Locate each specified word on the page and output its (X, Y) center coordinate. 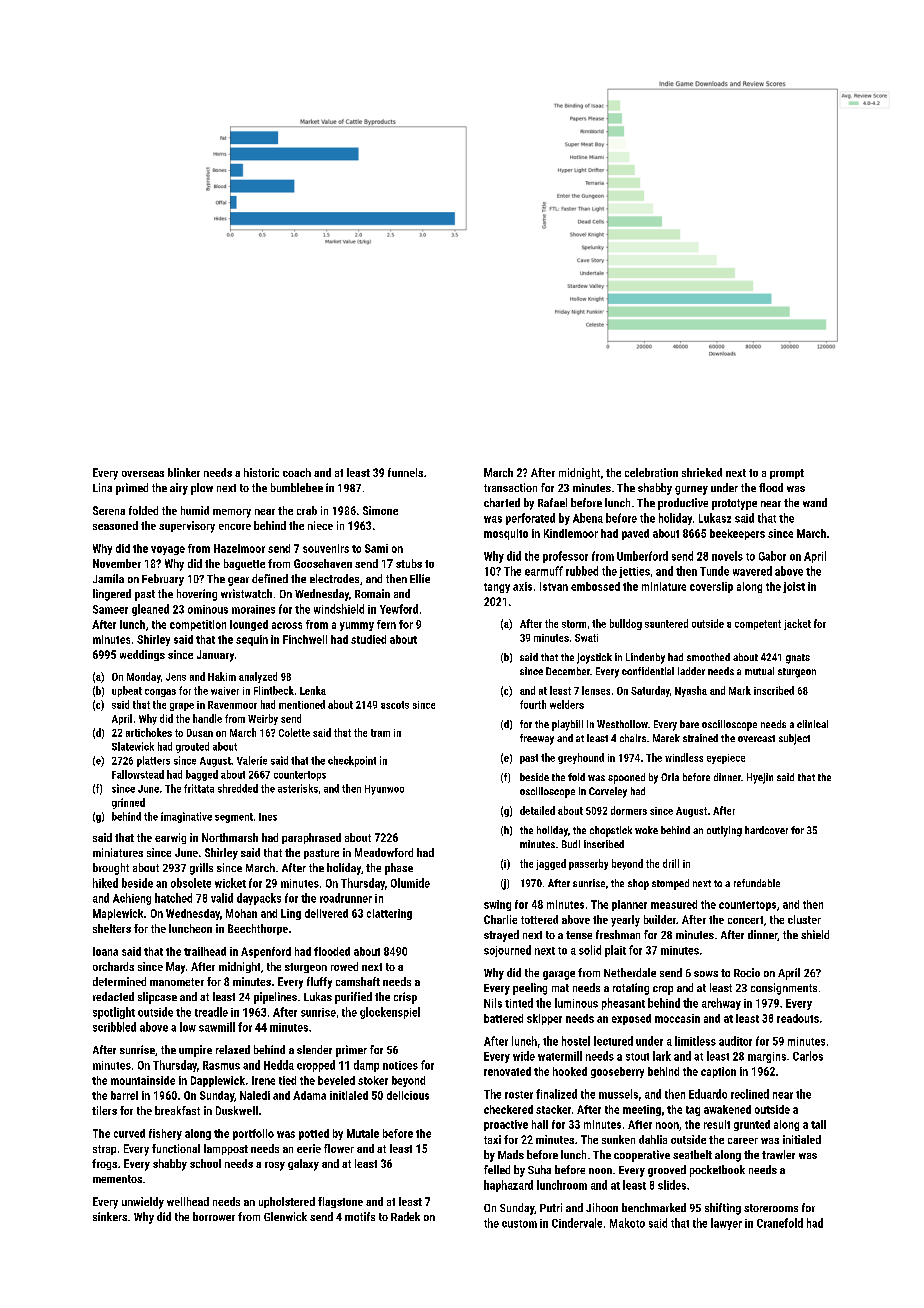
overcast (756, 738)
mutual (759, 671)
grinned (128, 803)
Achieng (132, 899)
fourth (533, 704)
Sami (376, 548)
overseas (143, 474)
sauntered (666, 623)
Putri (551, 1207)
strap (104, 1150)
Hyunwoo (384, 790)
